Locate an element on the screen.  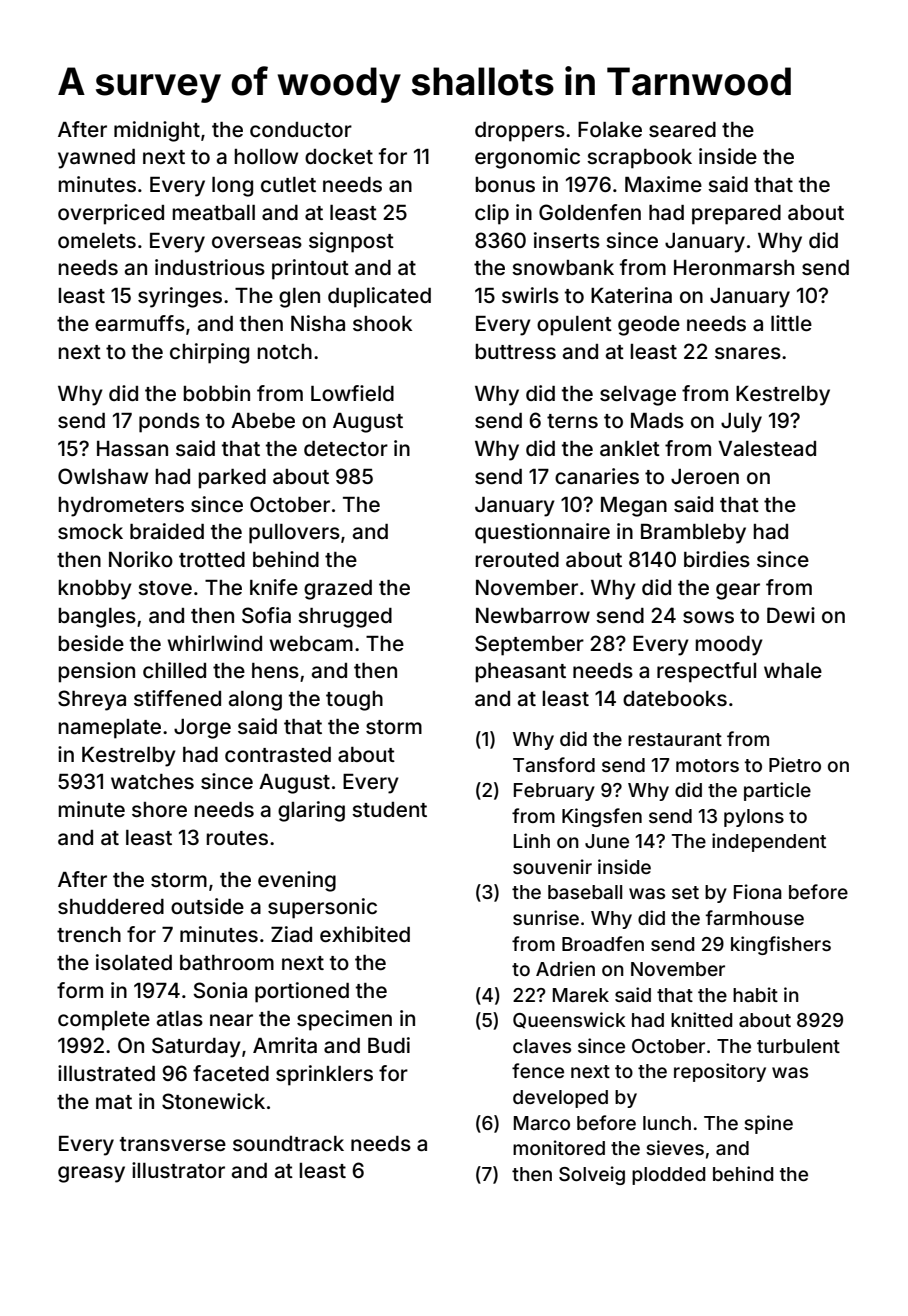
meatball is located at coordinates (213, 212).
